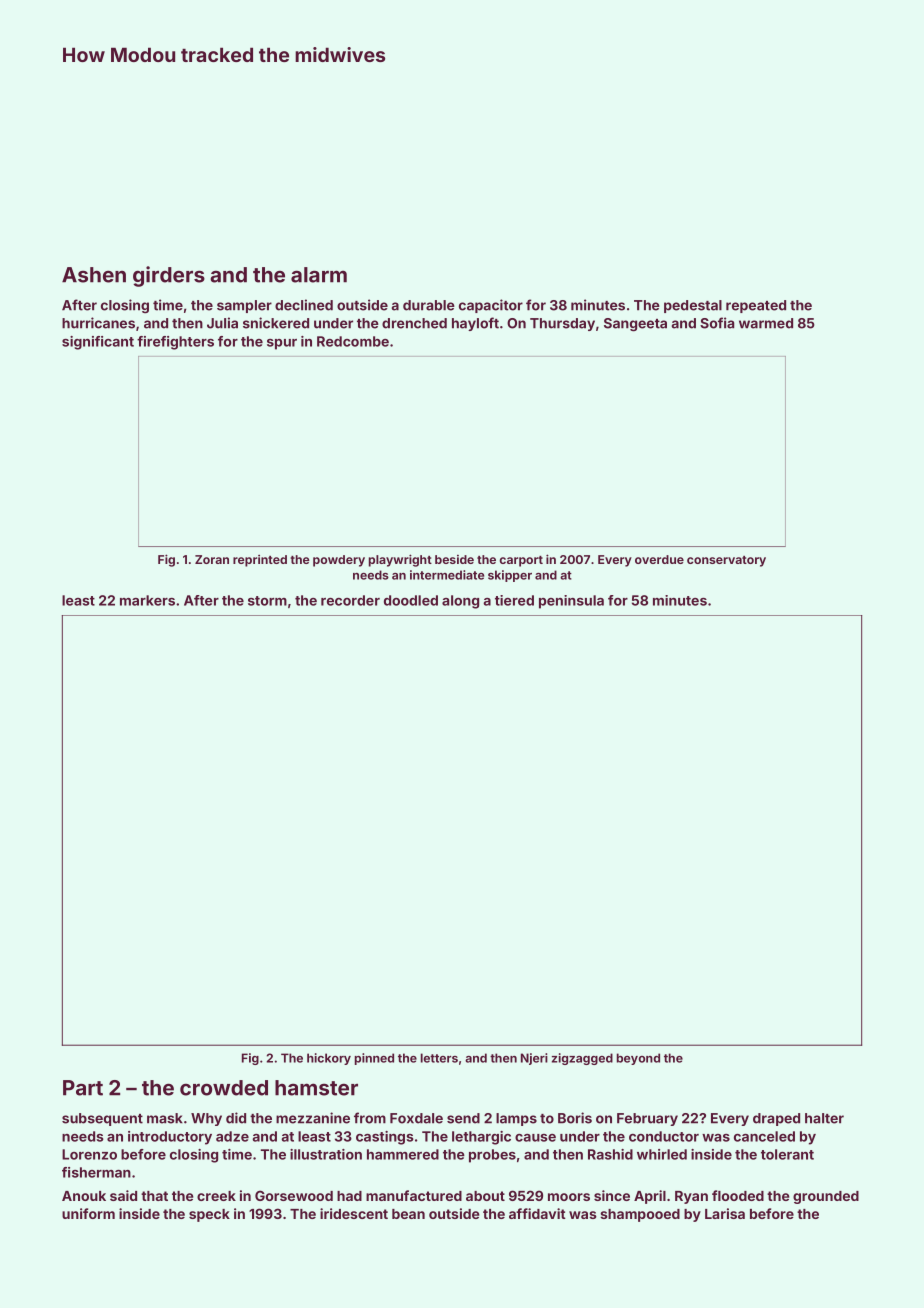 Image resolution: width=924 pixels, height=1308 pixels. Describe the element at coordinates (638, 1059) in the screenshot. I see `beyond` at that location.
